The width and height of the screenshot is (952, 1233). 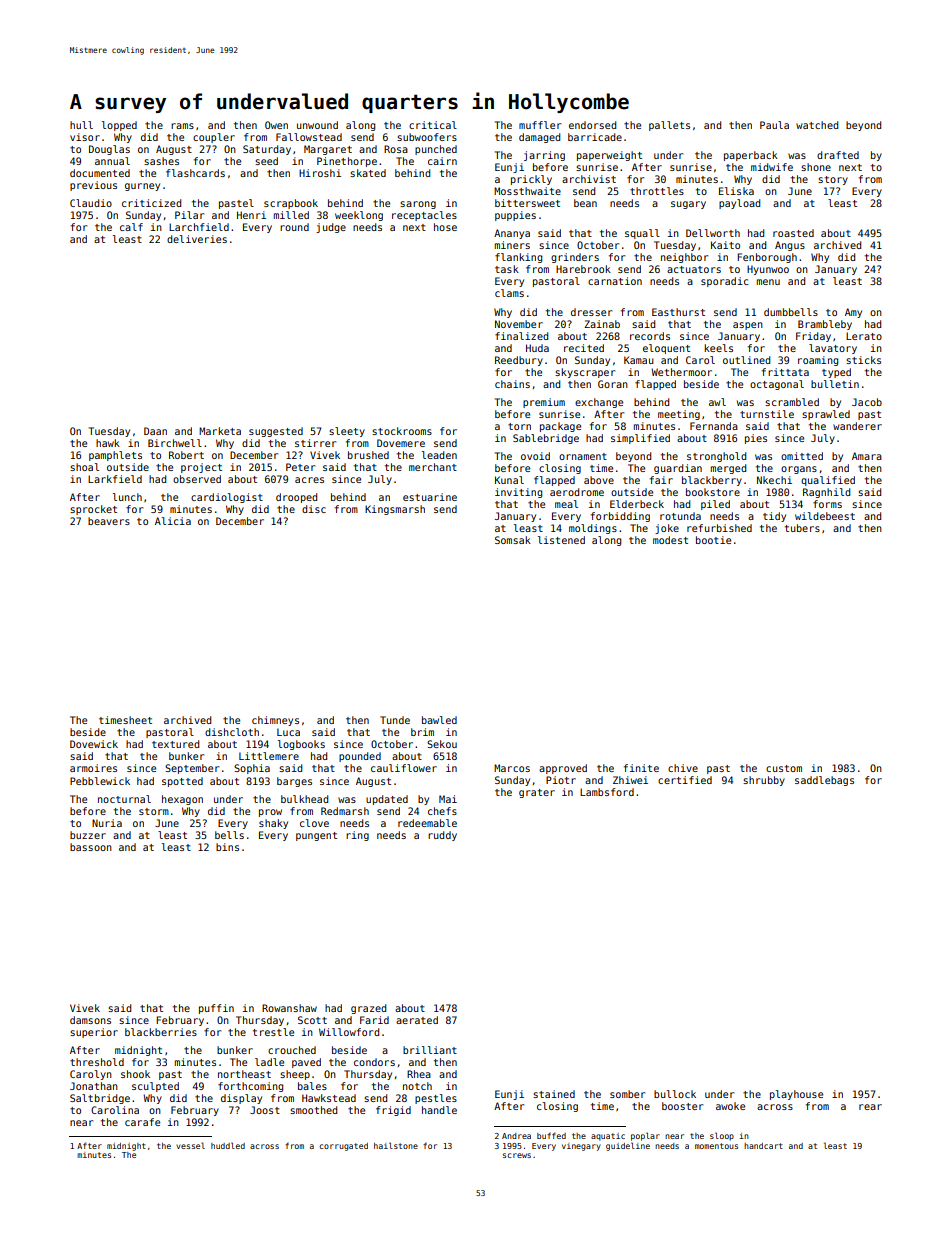 I want to click on screws, so click(x=517, y=1155).
